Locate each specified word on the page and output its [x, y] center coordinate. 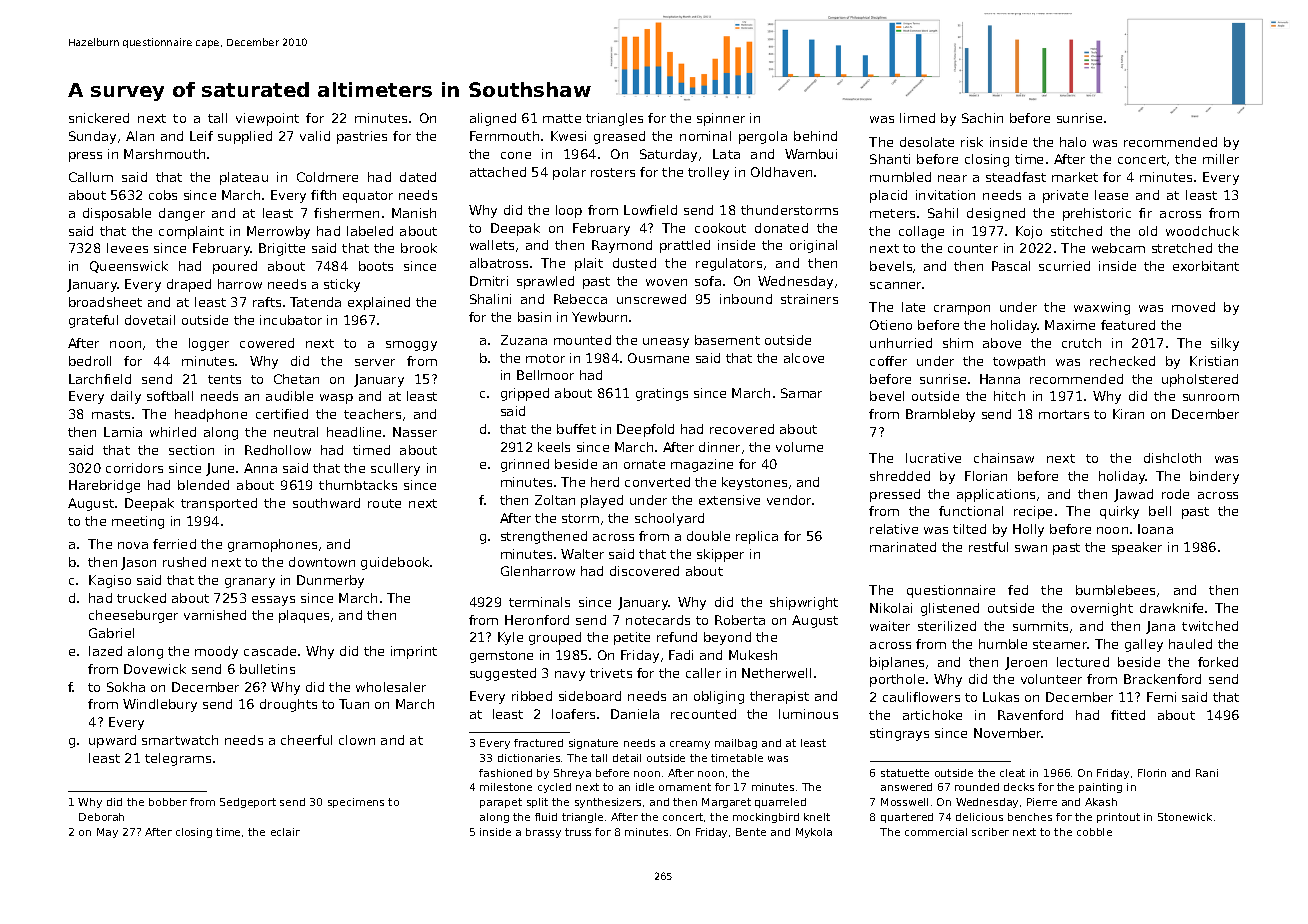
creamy [690, 745]
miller [1221, 159]
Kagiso [110, 581]
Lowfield [650, 210]
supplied [245, 137]
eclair [285, 832]
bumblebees [1115, 590]
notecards [658, 620]
